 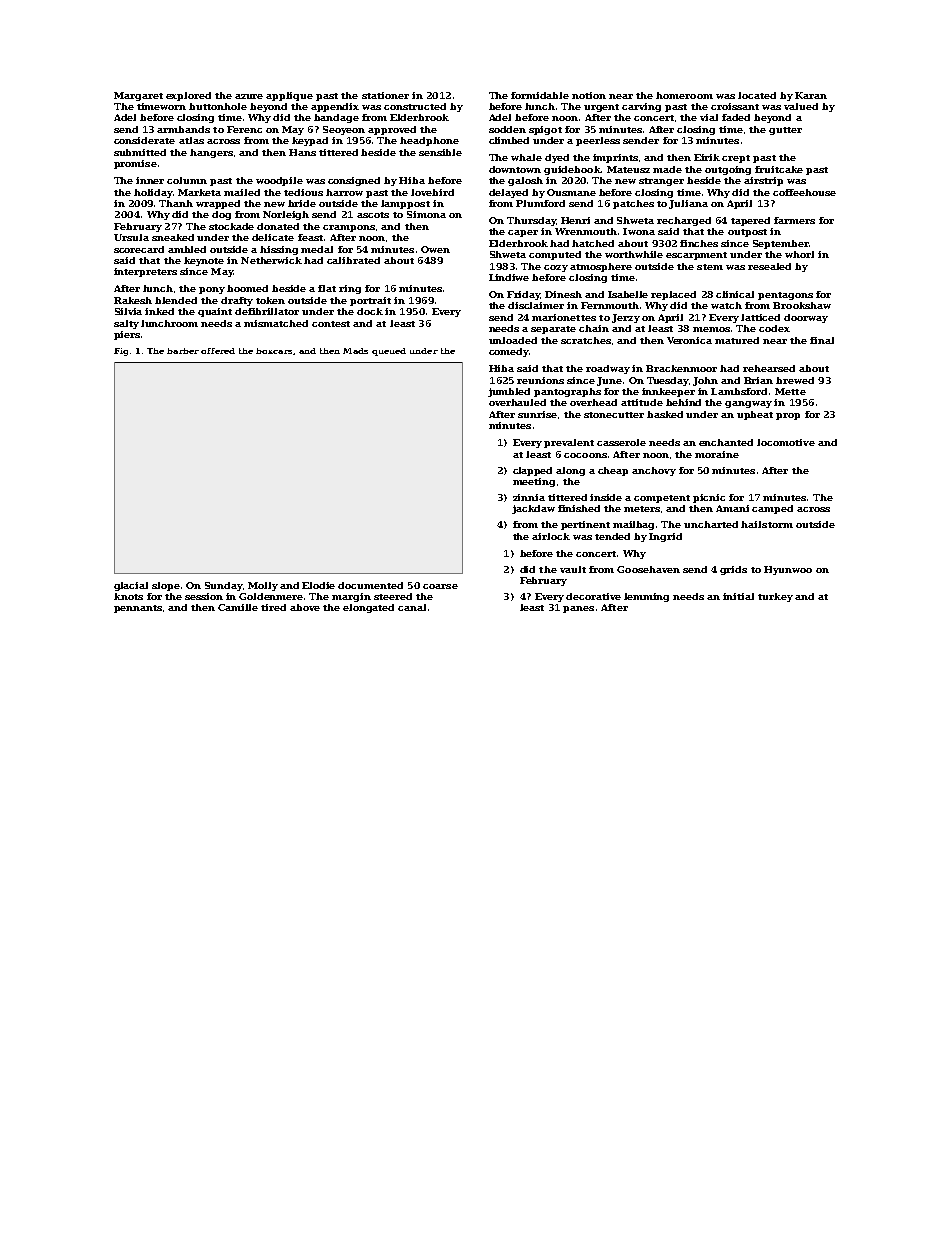 I want to click on meeting, so click(x=534, y=482).
